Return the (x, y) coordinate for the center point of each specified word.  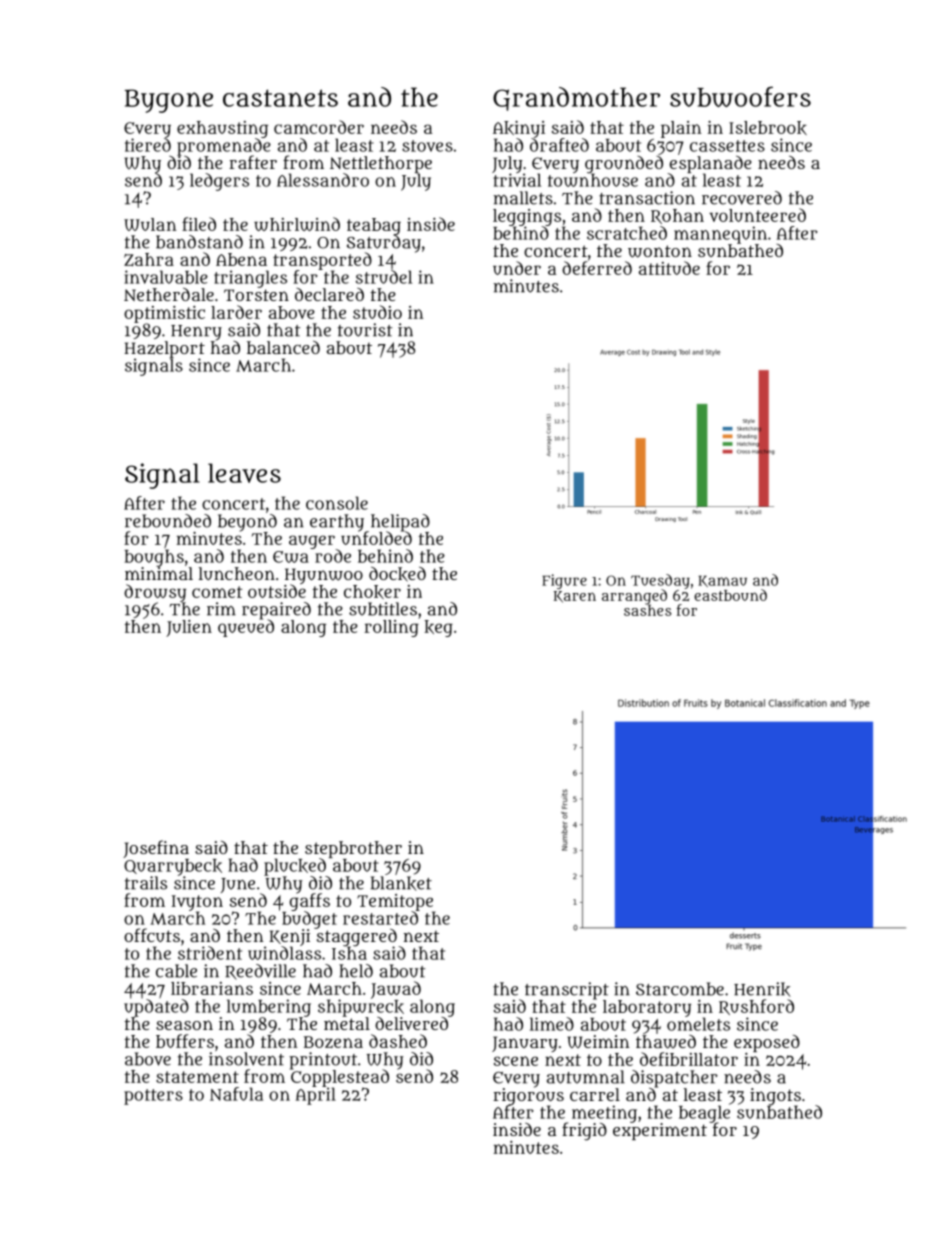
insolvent (246, 1059)
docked (397, 574)
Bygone (169, 101)
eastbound (730, 595)
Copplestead (339, 1078)
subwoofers (740, 96)
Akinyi (519, 129)
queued (246, 628)
